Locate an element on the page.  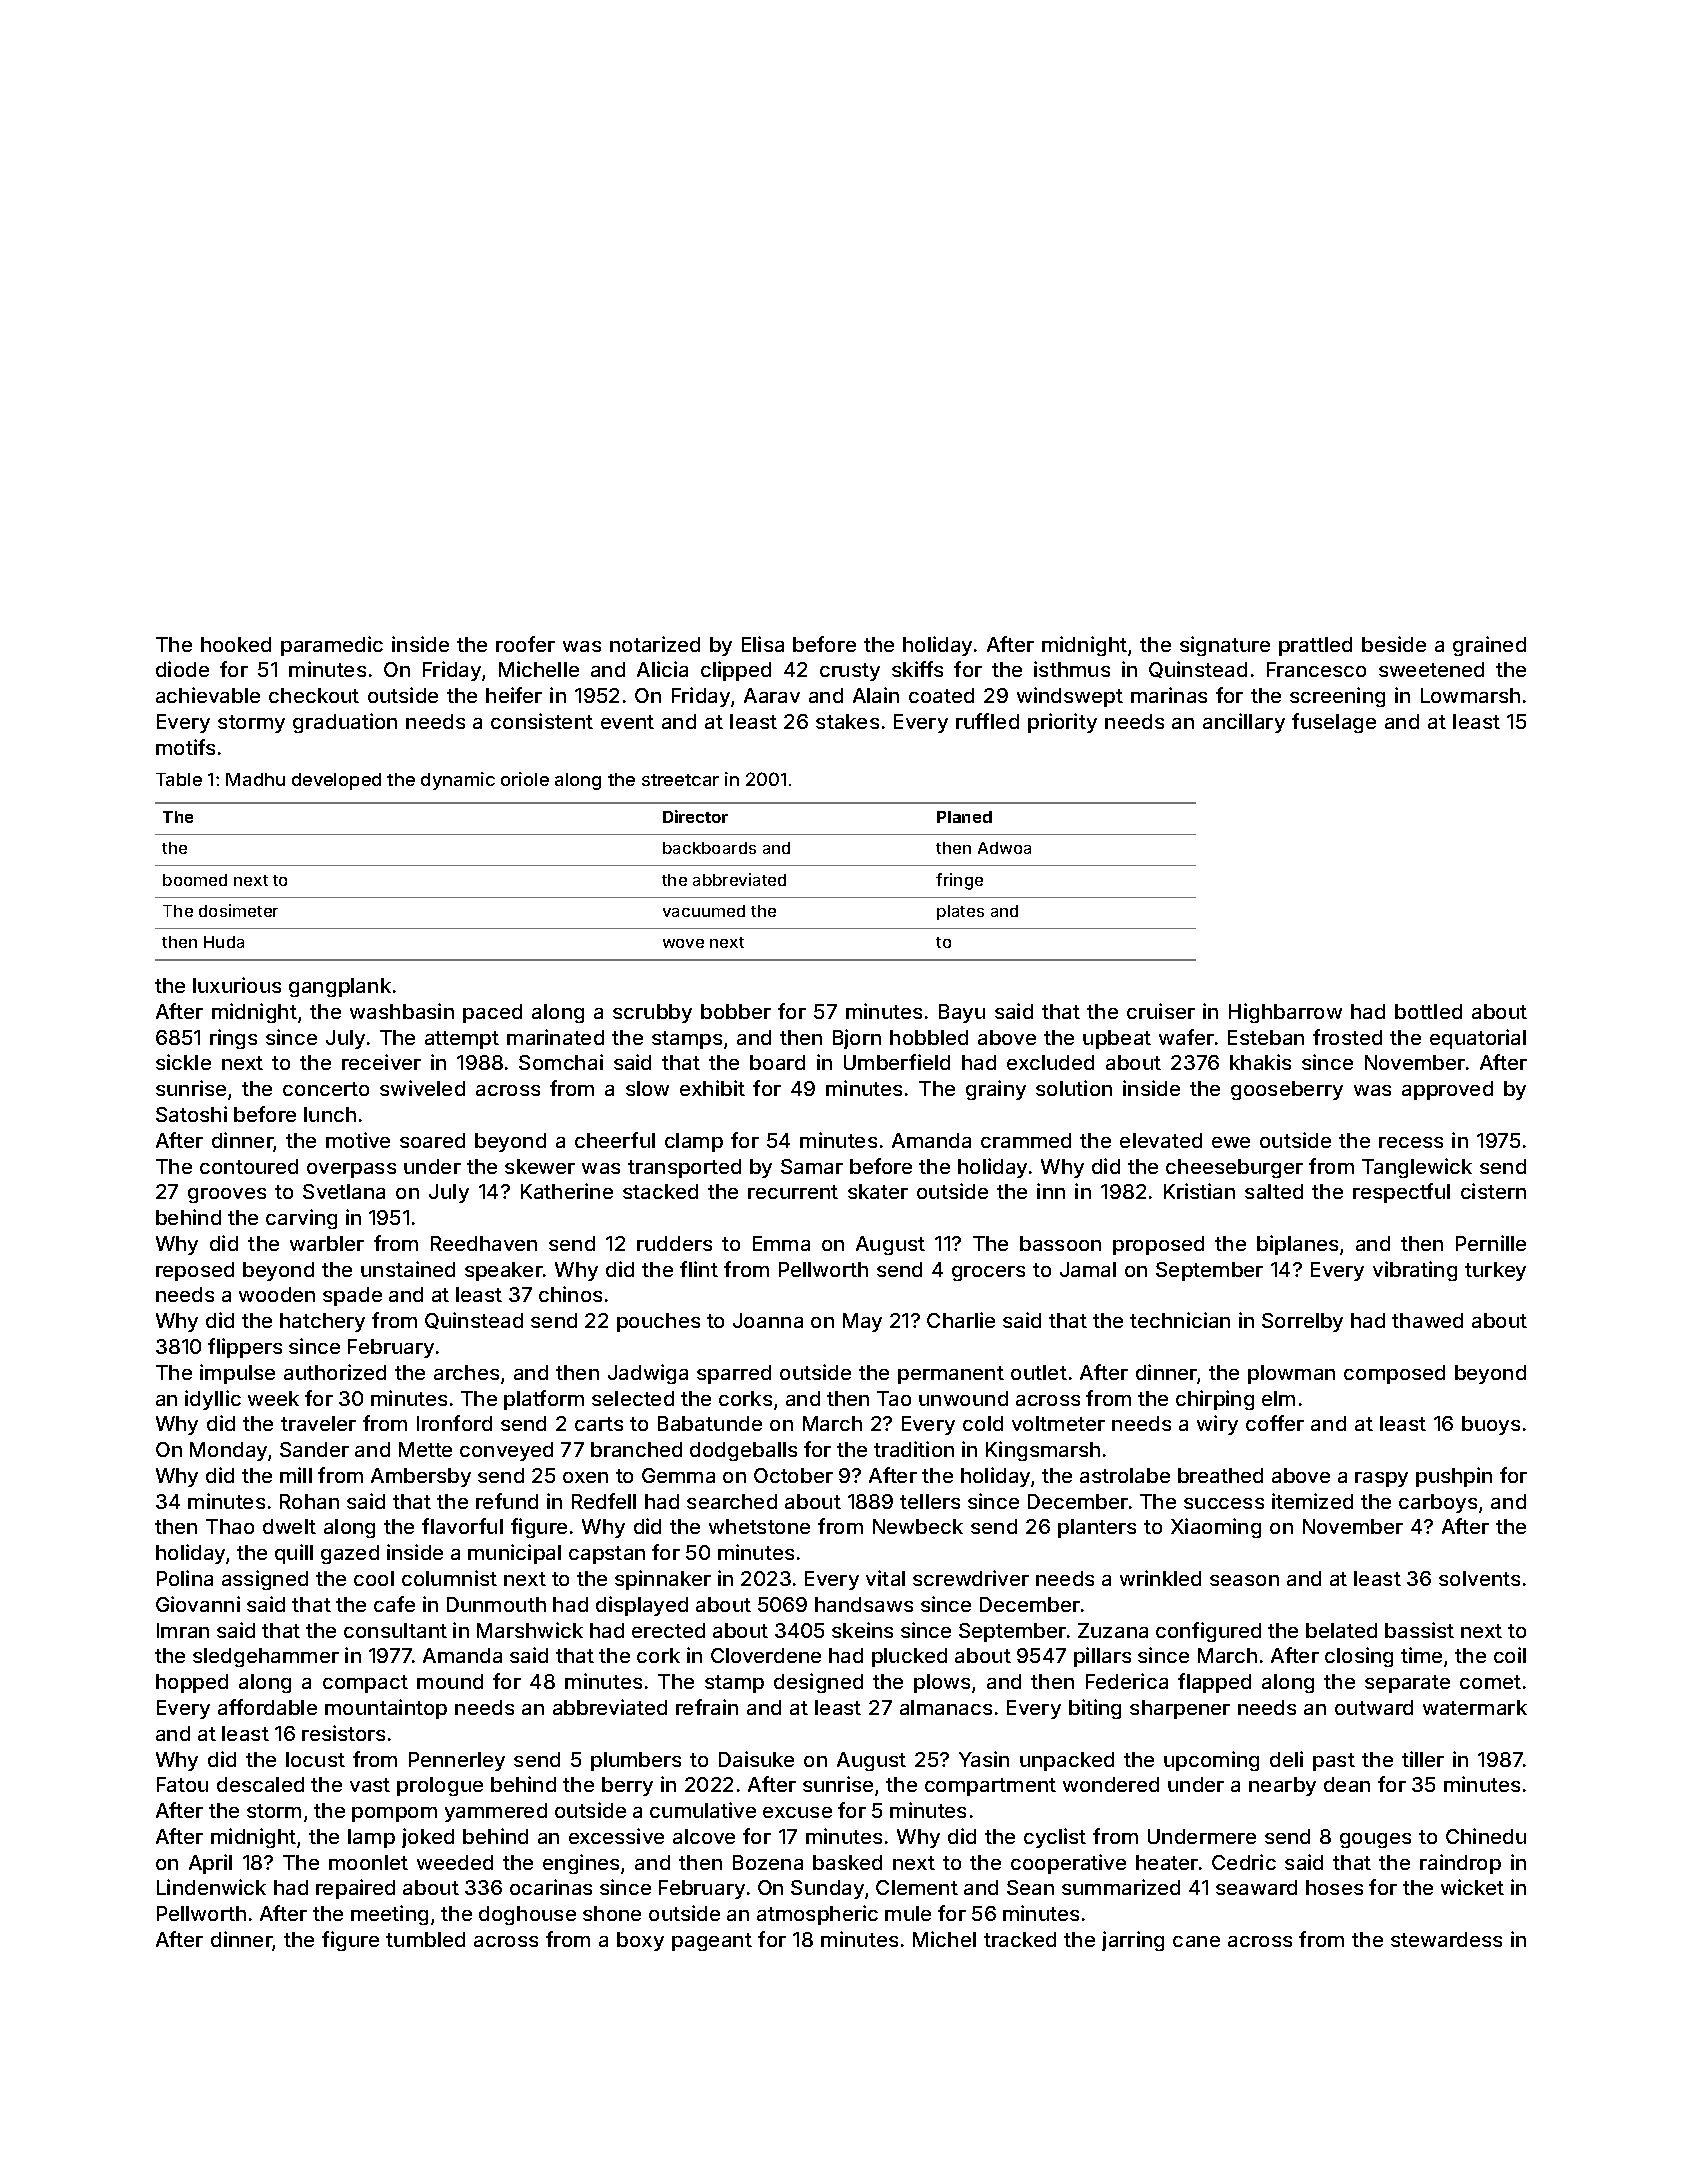
Lindenwick is located at coordinates (211, 1887).
